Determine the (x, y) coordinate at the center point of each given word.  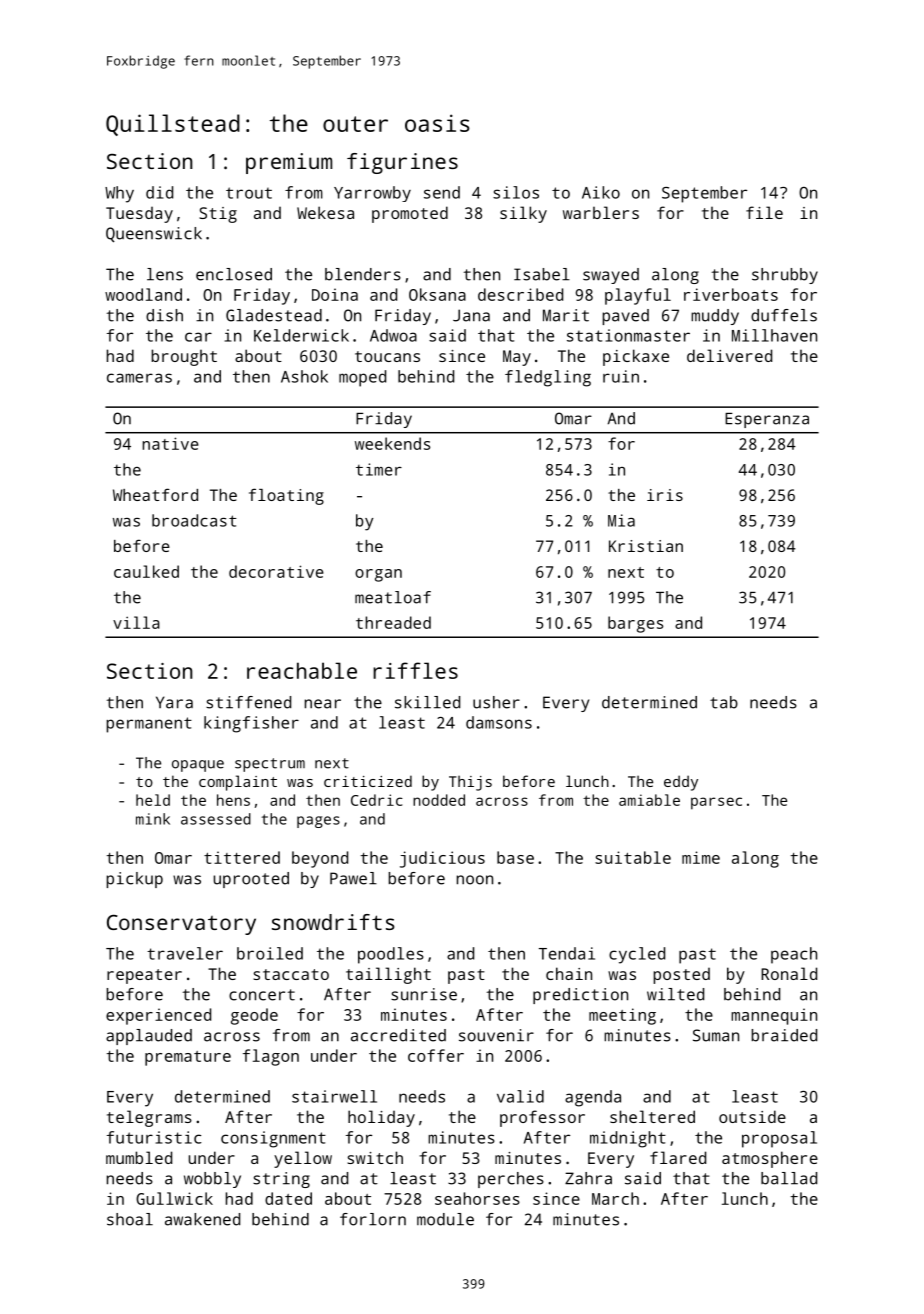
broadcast (194, 520)
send (442, 192)
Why (119, 194)
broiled (270, 953)
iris (665, 495)
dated (288, 1198)
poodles (391, 955)
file (764, 212)
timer (379, 469)
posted (681, 976)
